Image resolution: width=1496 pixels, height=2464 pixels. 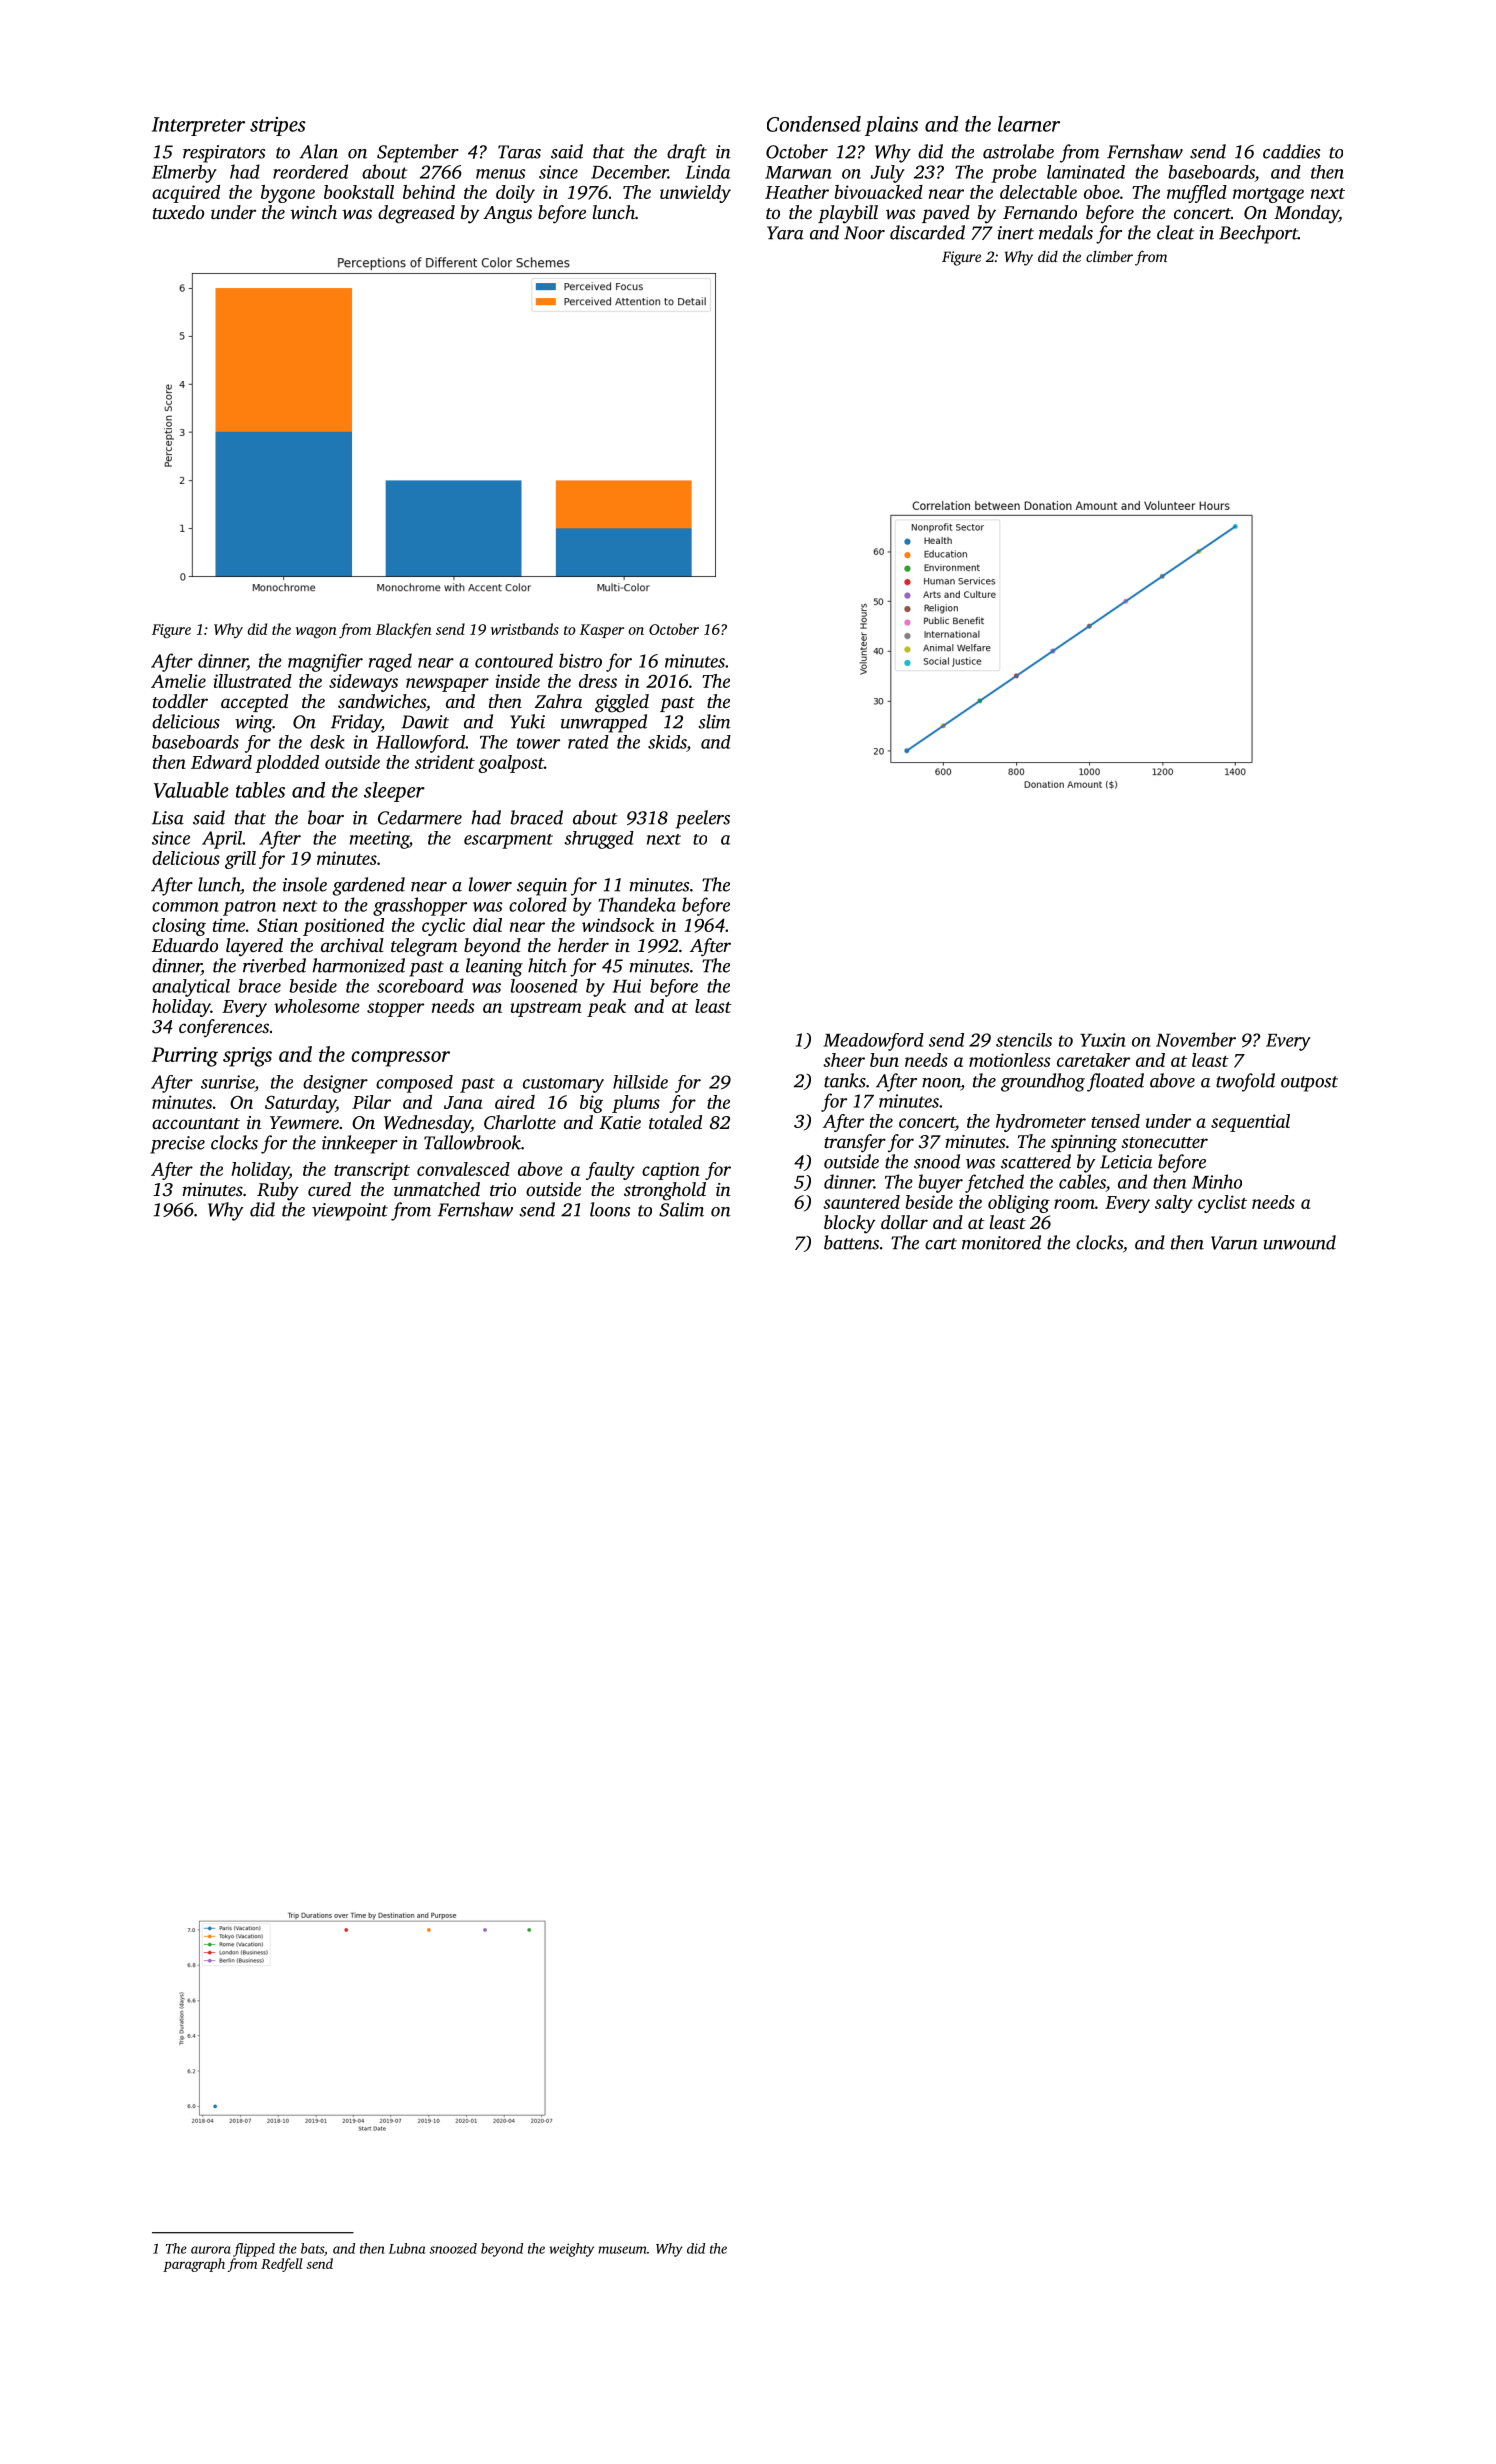 I want to click on magnifier, so click(x=325, y=662).
